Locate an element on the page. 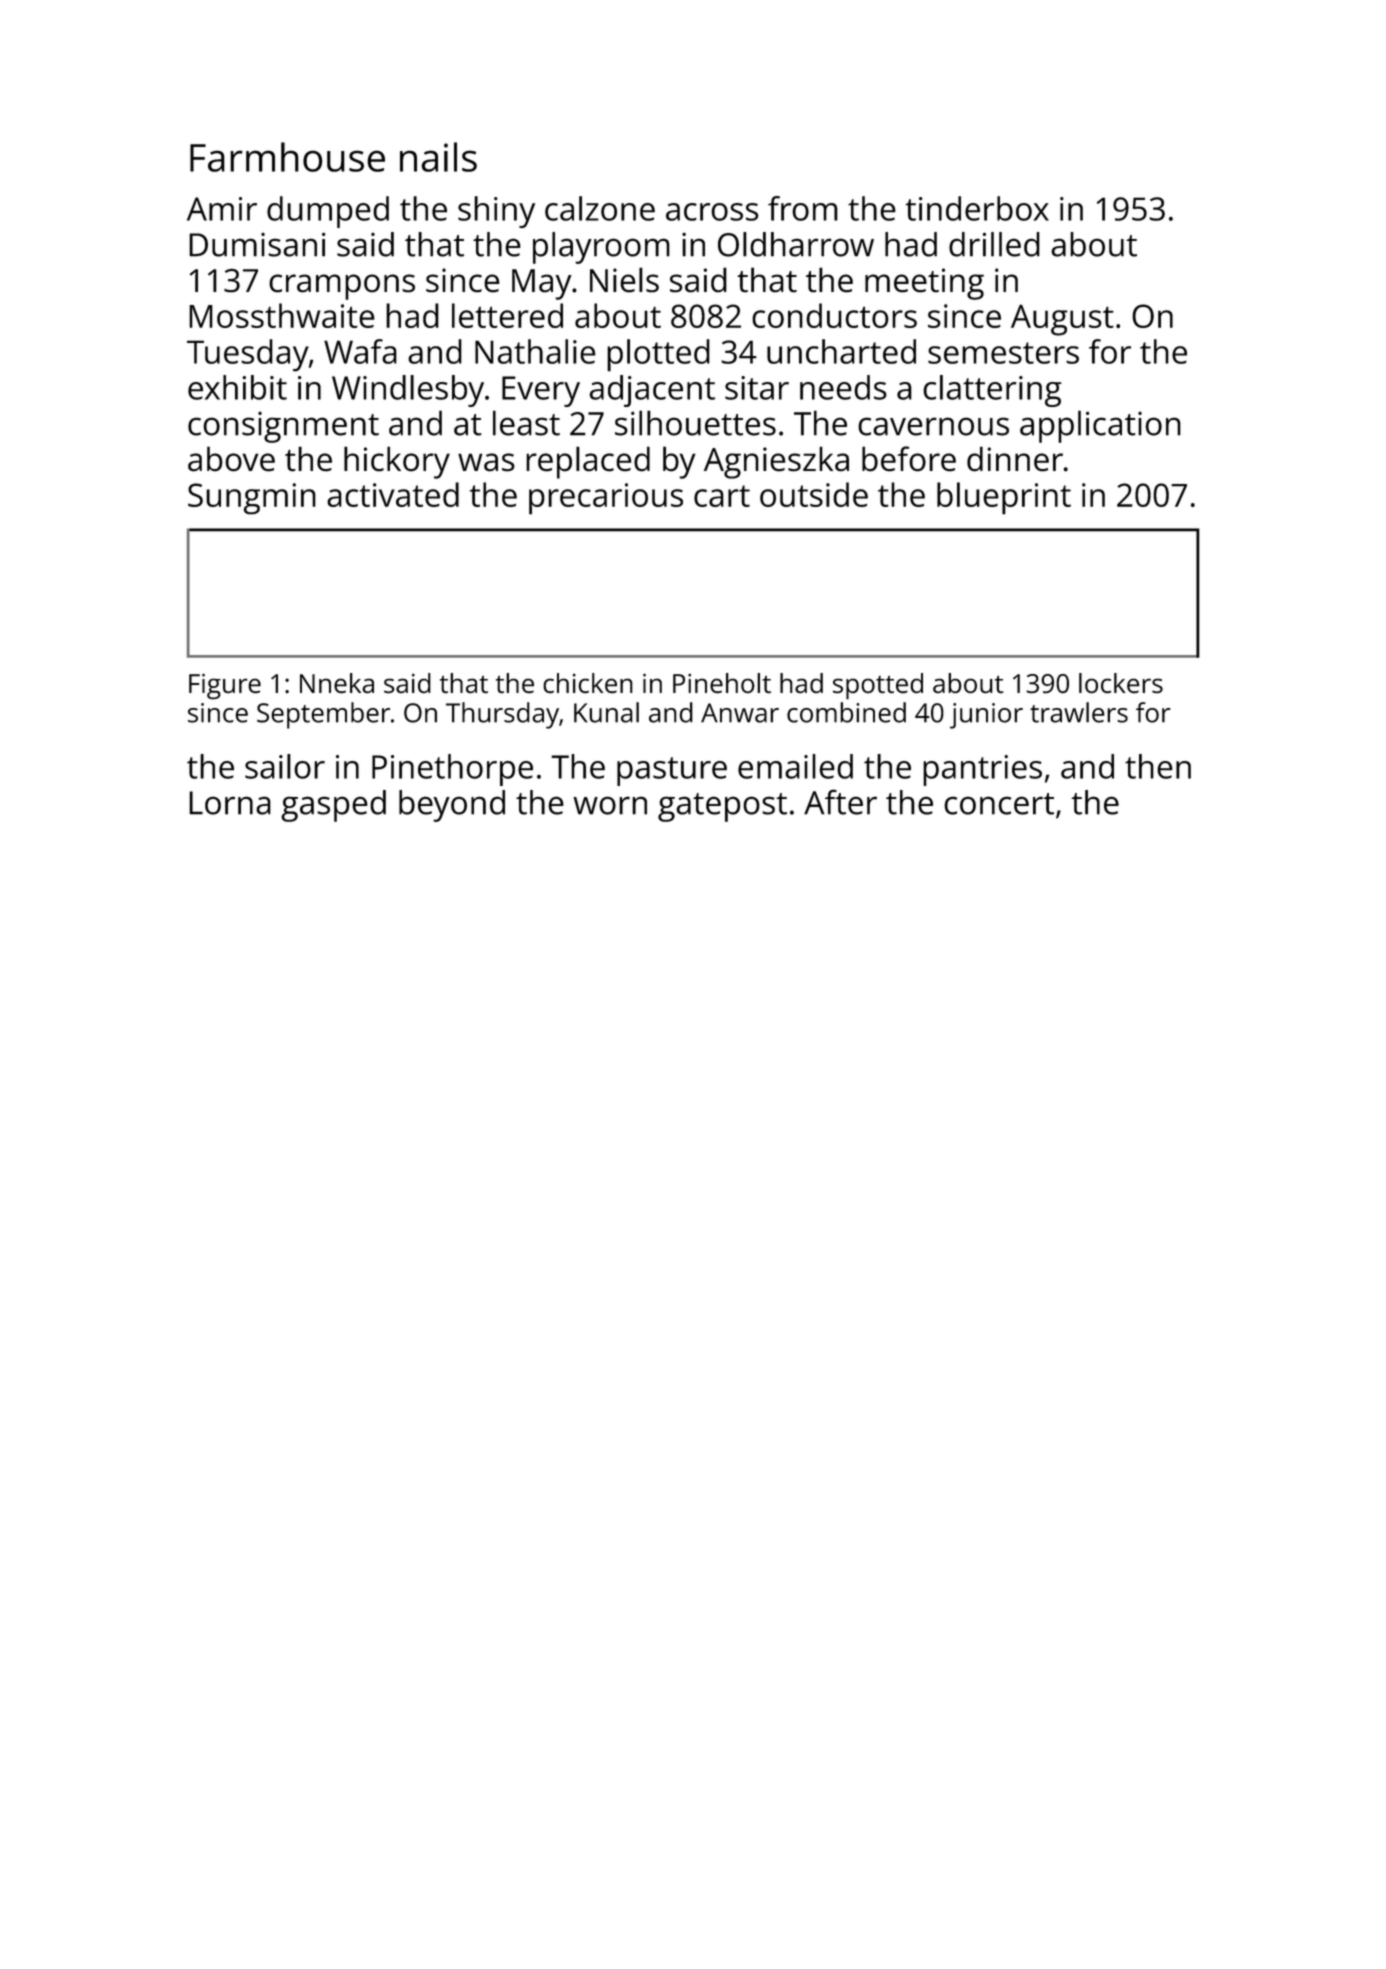 Image resolution: width=1386 pixels, height=1969 pixels. Amir is located at coordinates (222, 209).
